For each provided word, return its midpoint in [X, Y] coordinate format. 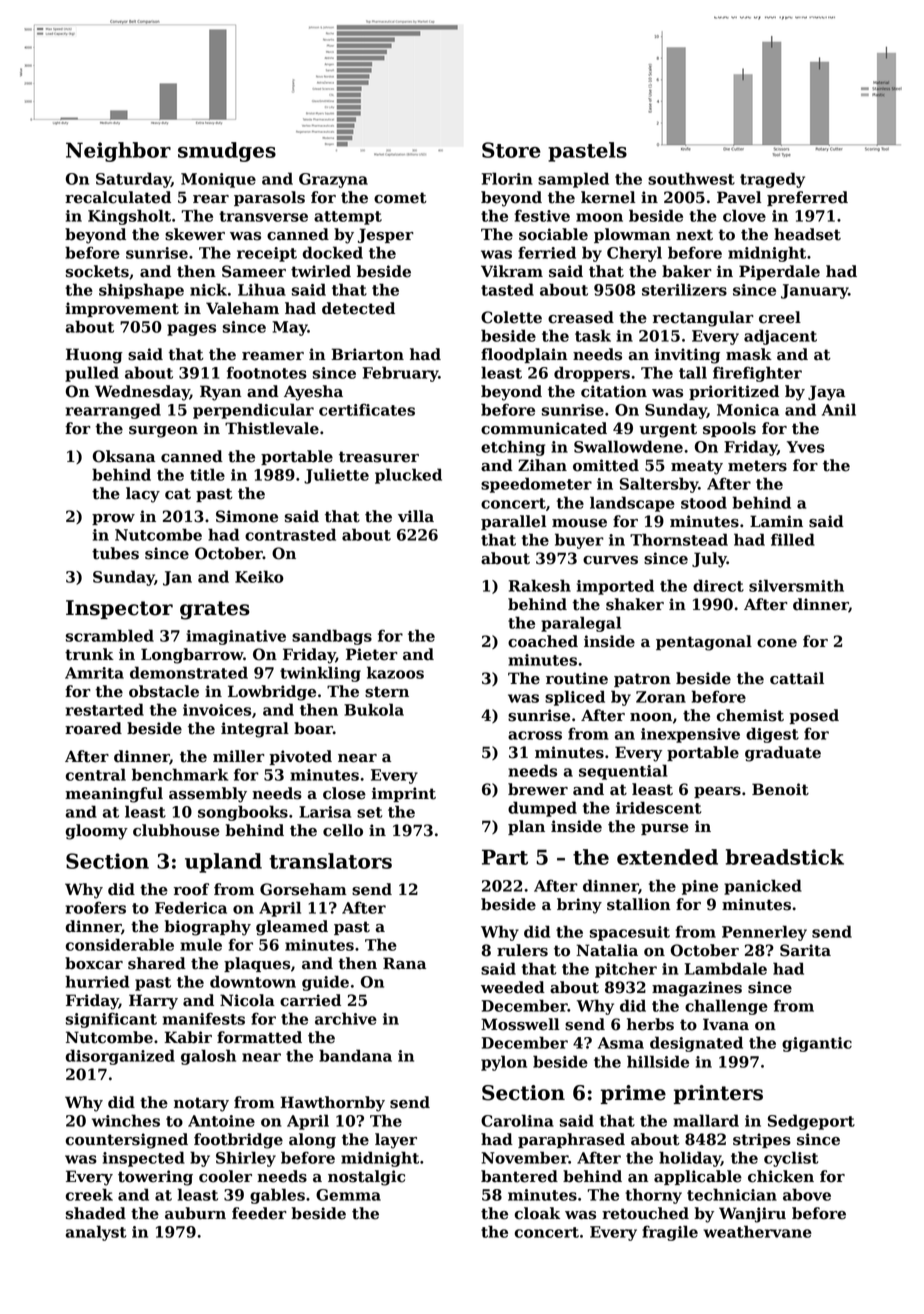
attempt [348, 218]
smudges [227, 152]
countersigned [127, 1141]
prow [113, 519]
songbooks [243, 813]
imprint [404, 794]
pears [717, 792]
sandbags [332, 637]
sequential [623, 772]
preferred [807, 198]
